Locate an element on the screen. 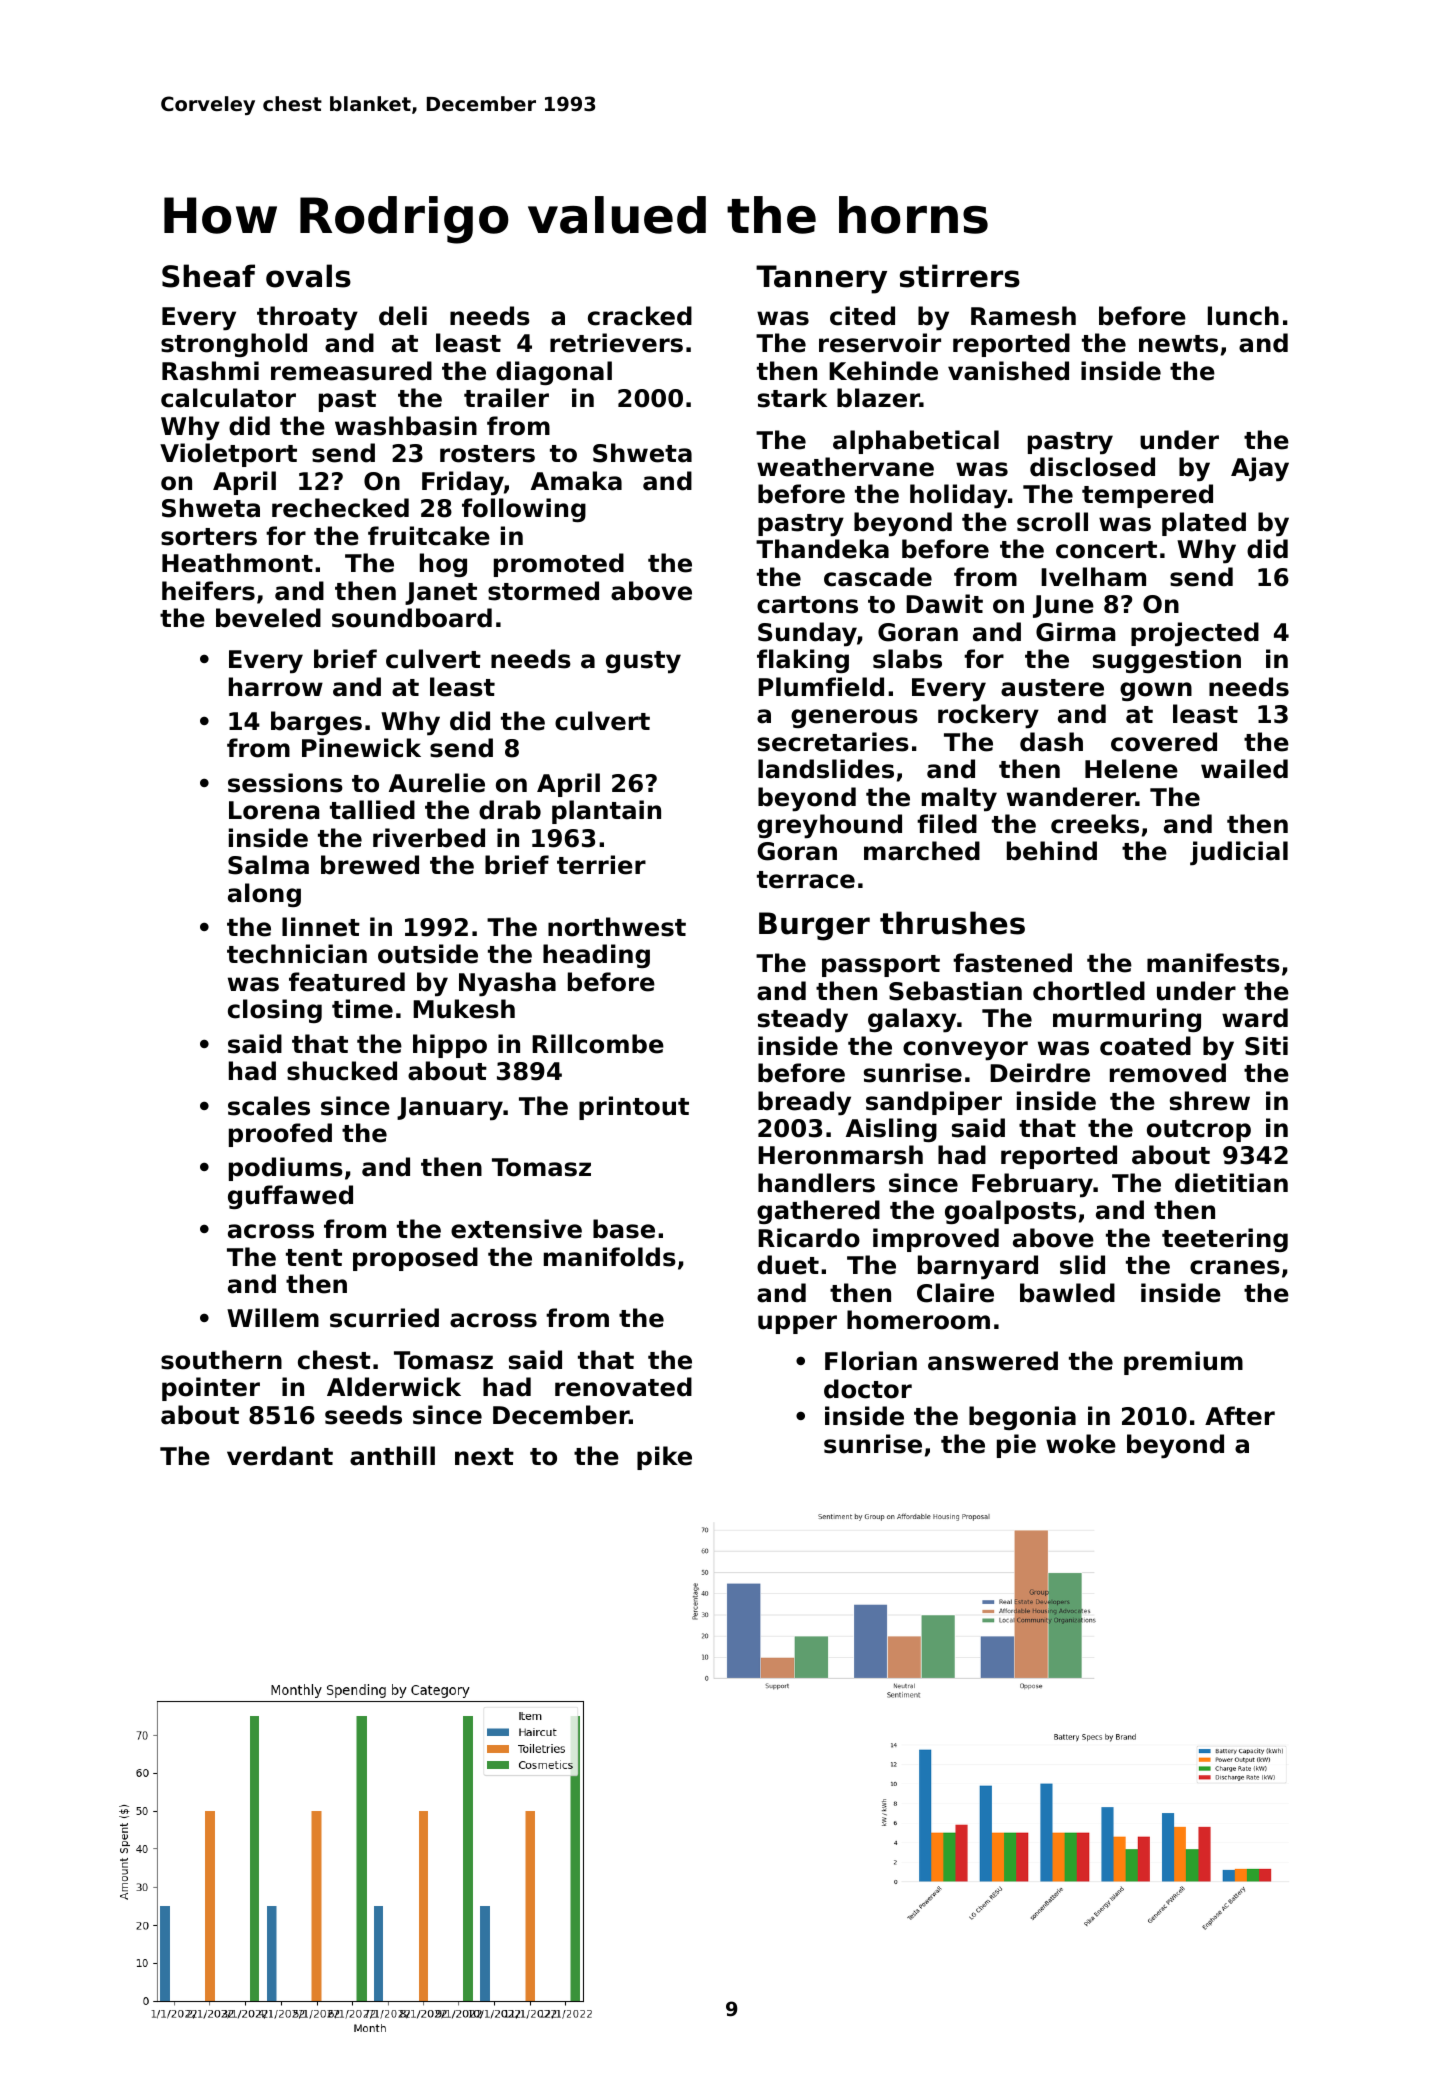 The height and width of the screenshot is (2100, 1450). Rillcombe is located at coordinates (598, 1044).
